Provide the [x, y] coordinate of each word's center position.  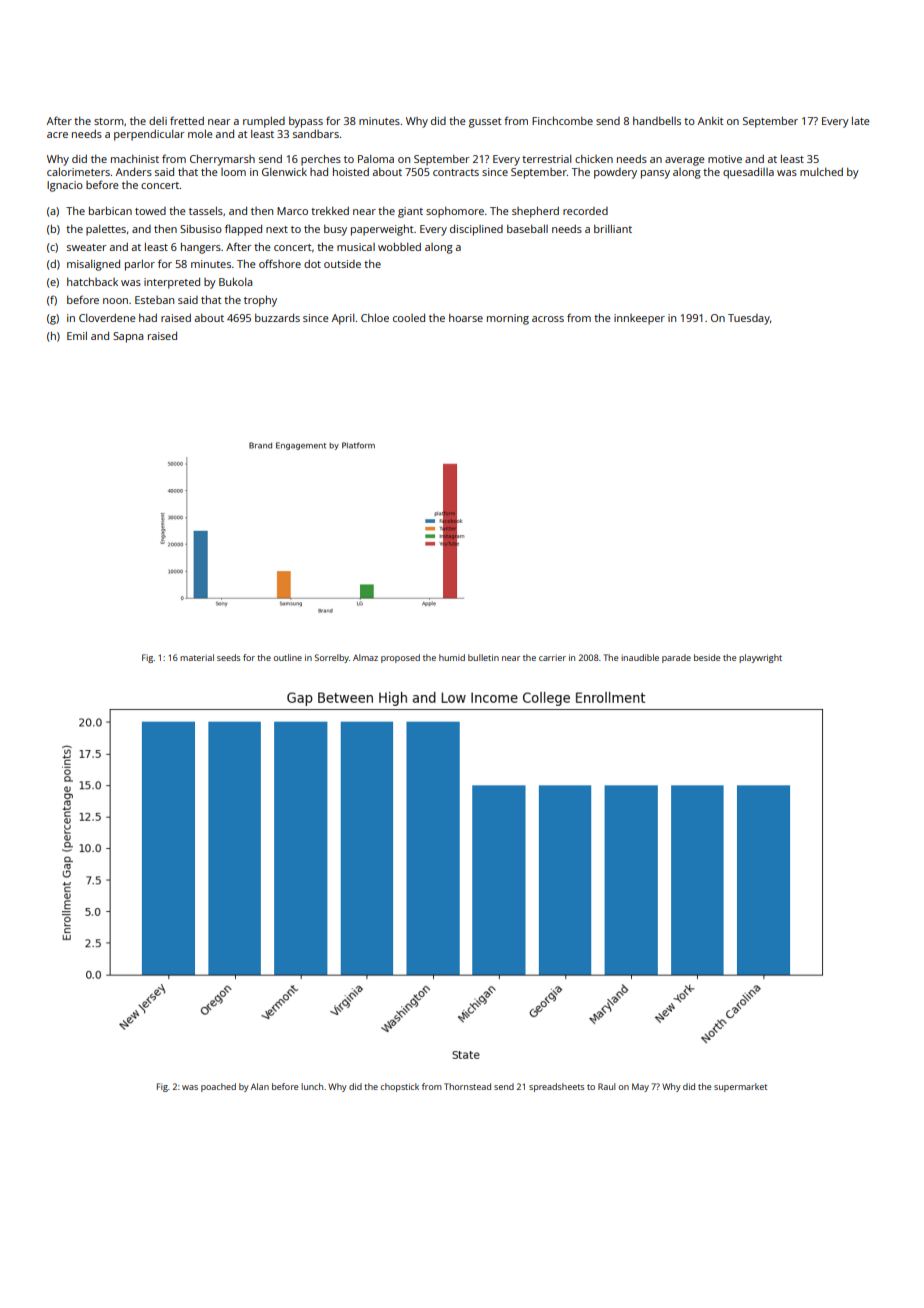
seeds [228, 657]
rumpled [264, 122]
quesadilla [748, 173]
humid [452, 657]
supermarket [740, 1087]
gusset [485, 123]
